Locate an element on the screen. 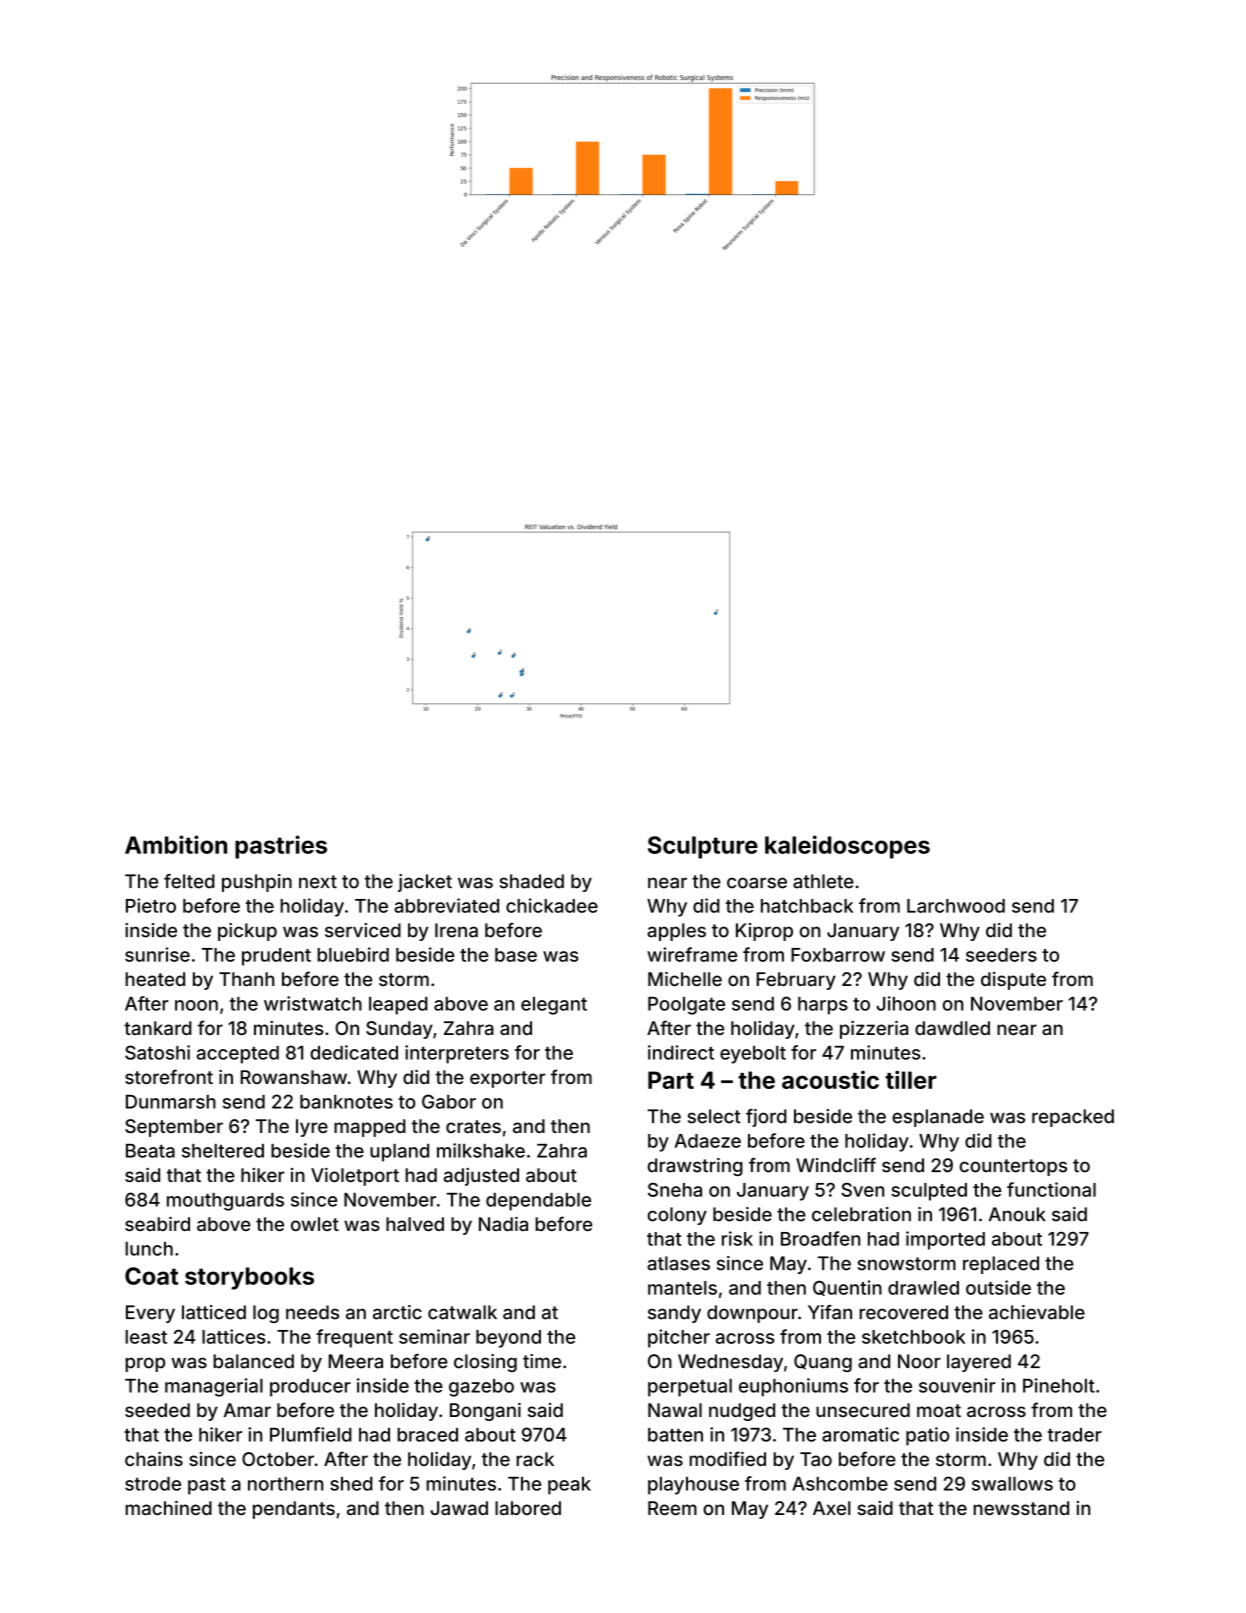 This screenshot has width=1246, height=1613. patio is located at coordinates (927, 1436).
